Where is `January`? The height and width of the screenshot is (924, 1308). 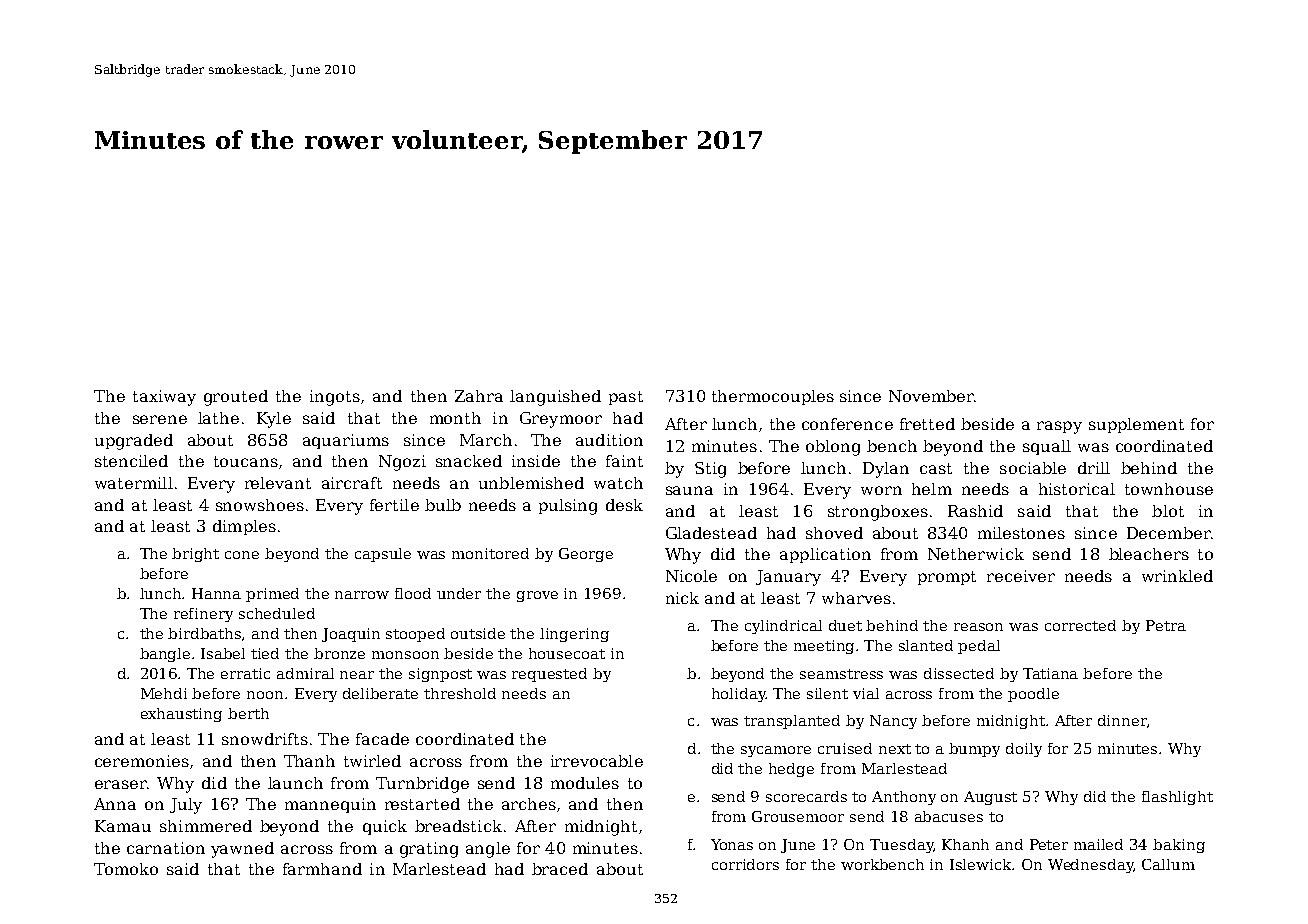 January is located at coordinates (788, 578).
